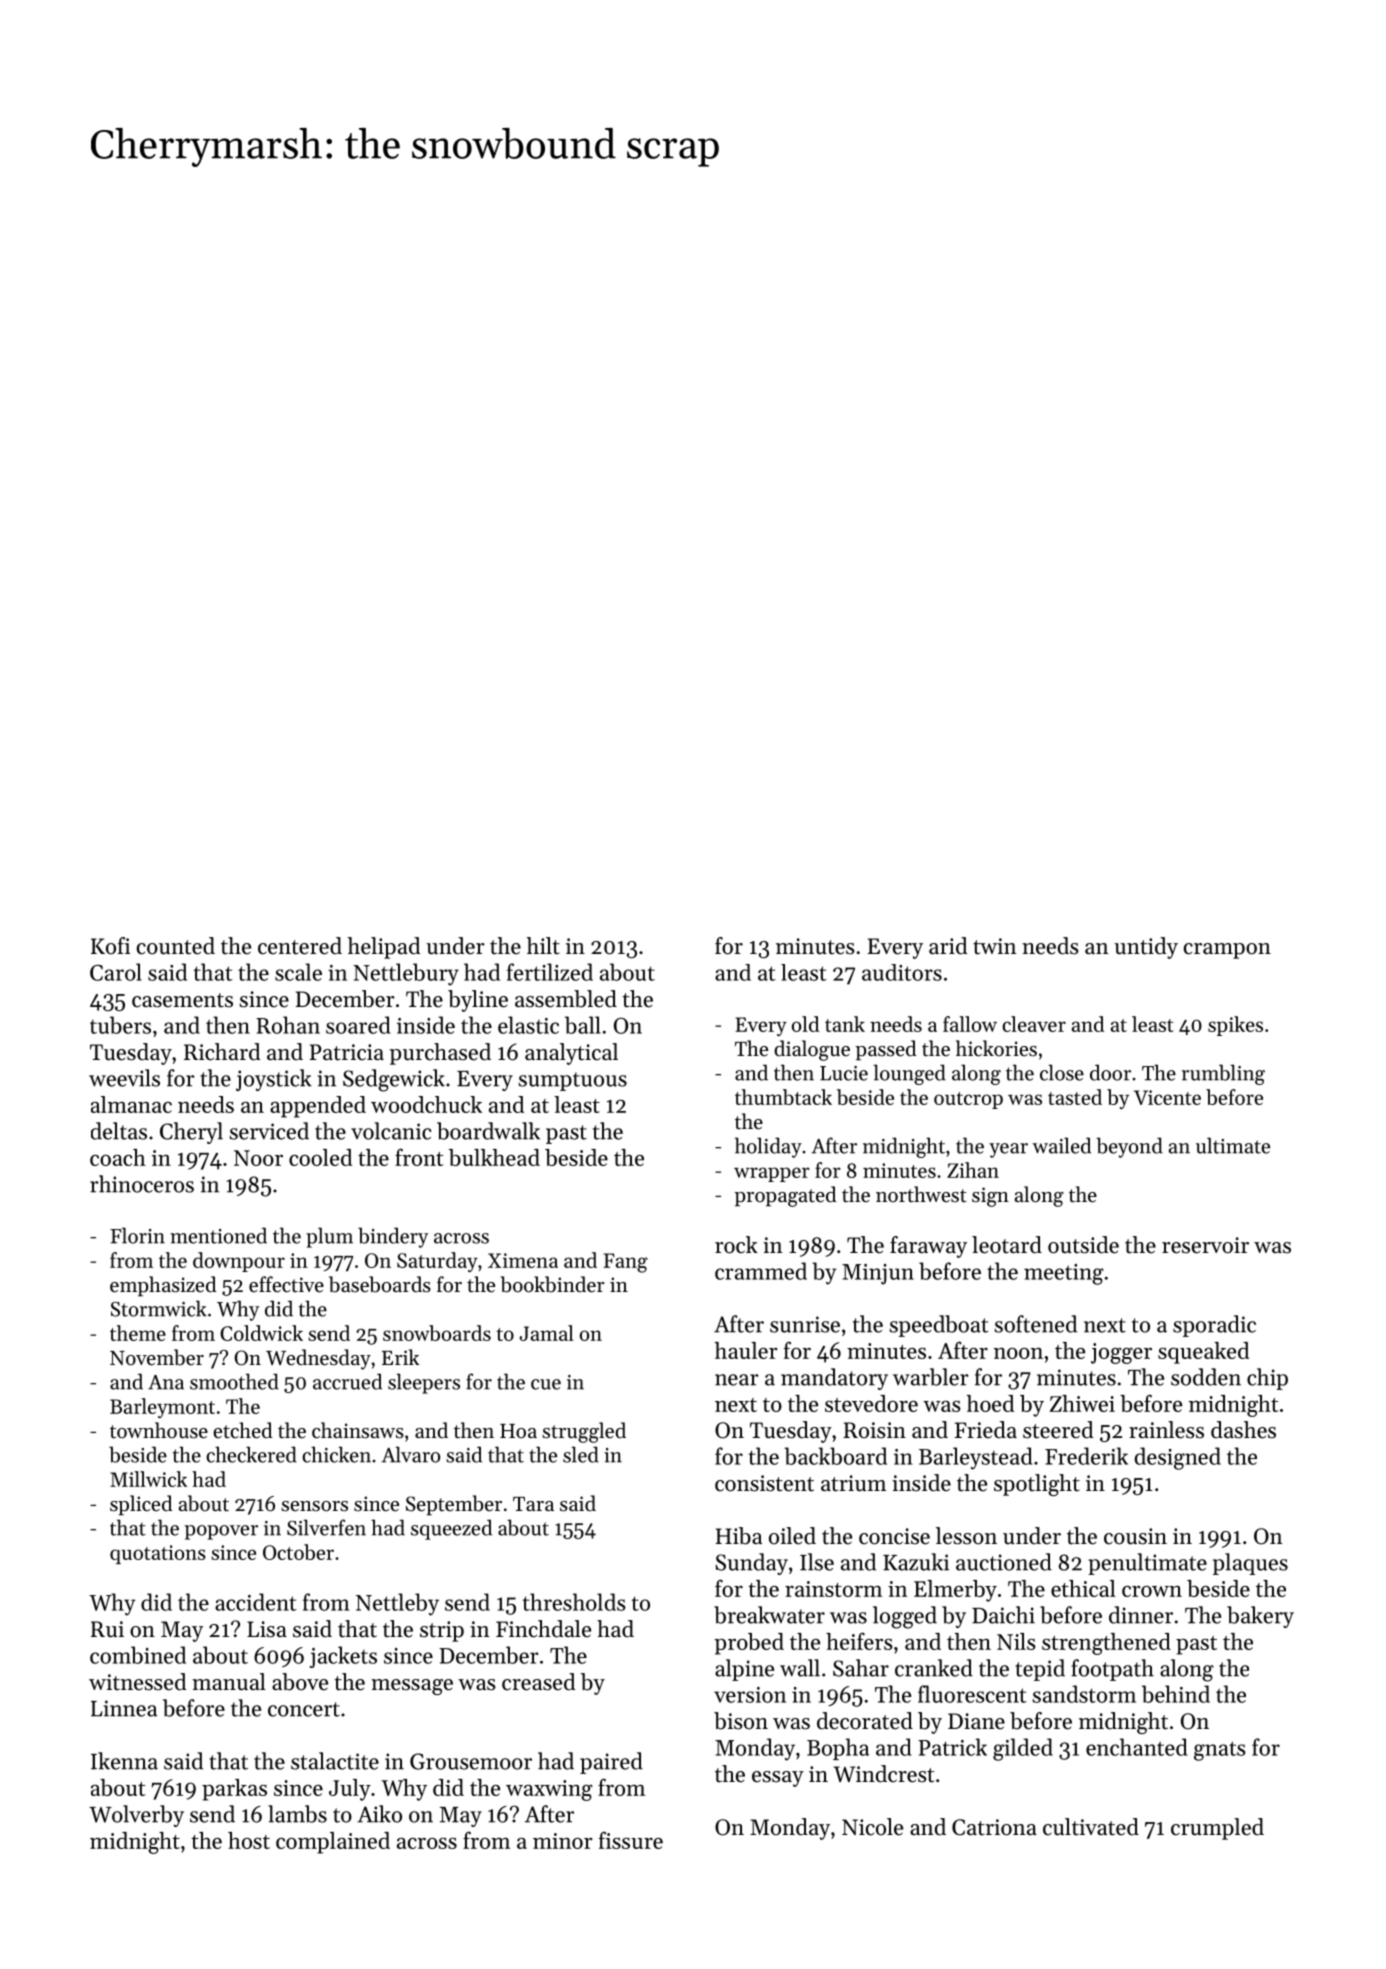 The width and height of the screenshot is (1386, 1969). What do you see at coordinates (176, 946) in the screenshot?
I see `counted` at bounding box center [176, 946].
